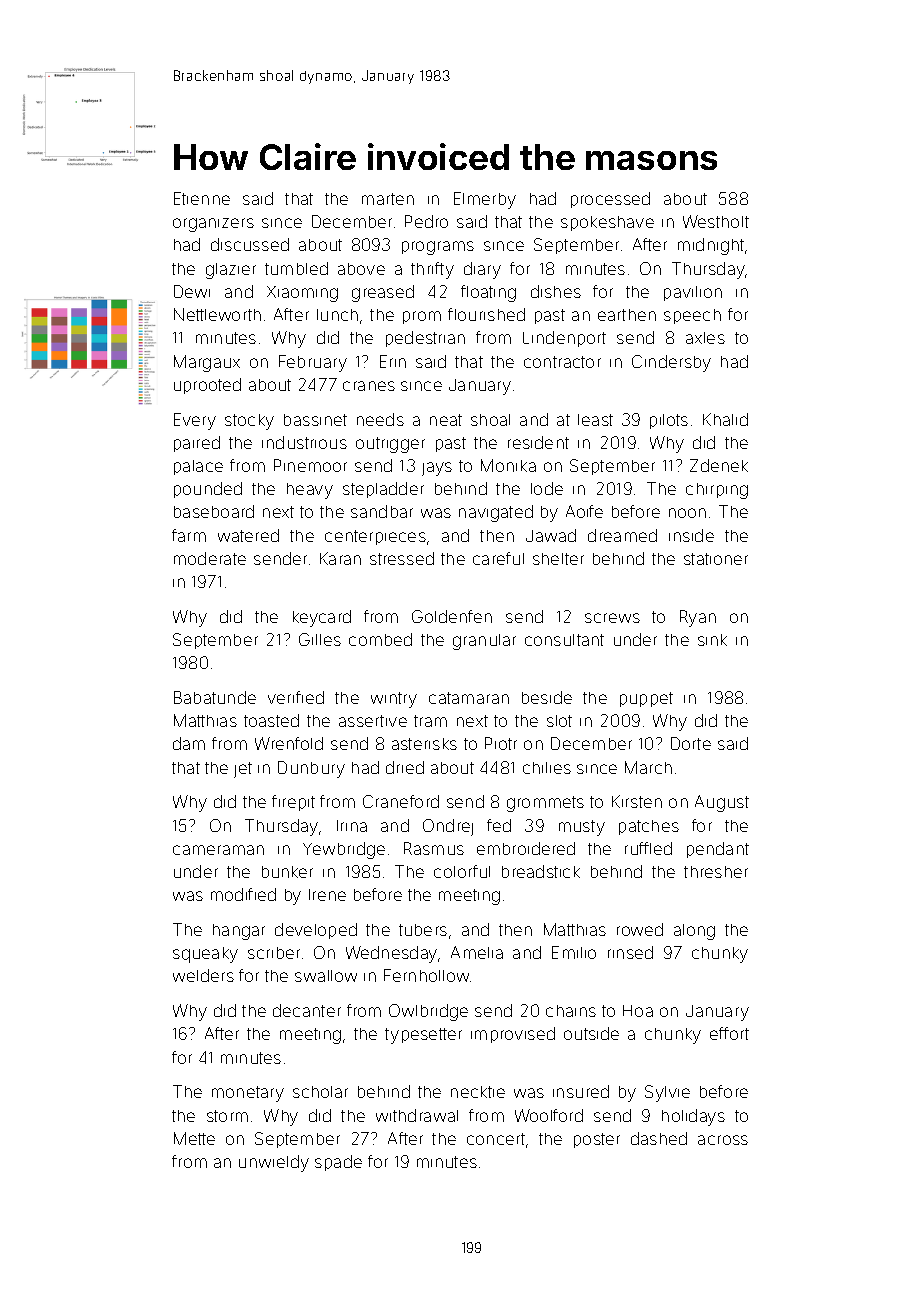 The width and height of the document is (922, 1308). What do you see at coordinates (401, 801) in the document?
I see `Craneford` at bounding box center [401, 801].
